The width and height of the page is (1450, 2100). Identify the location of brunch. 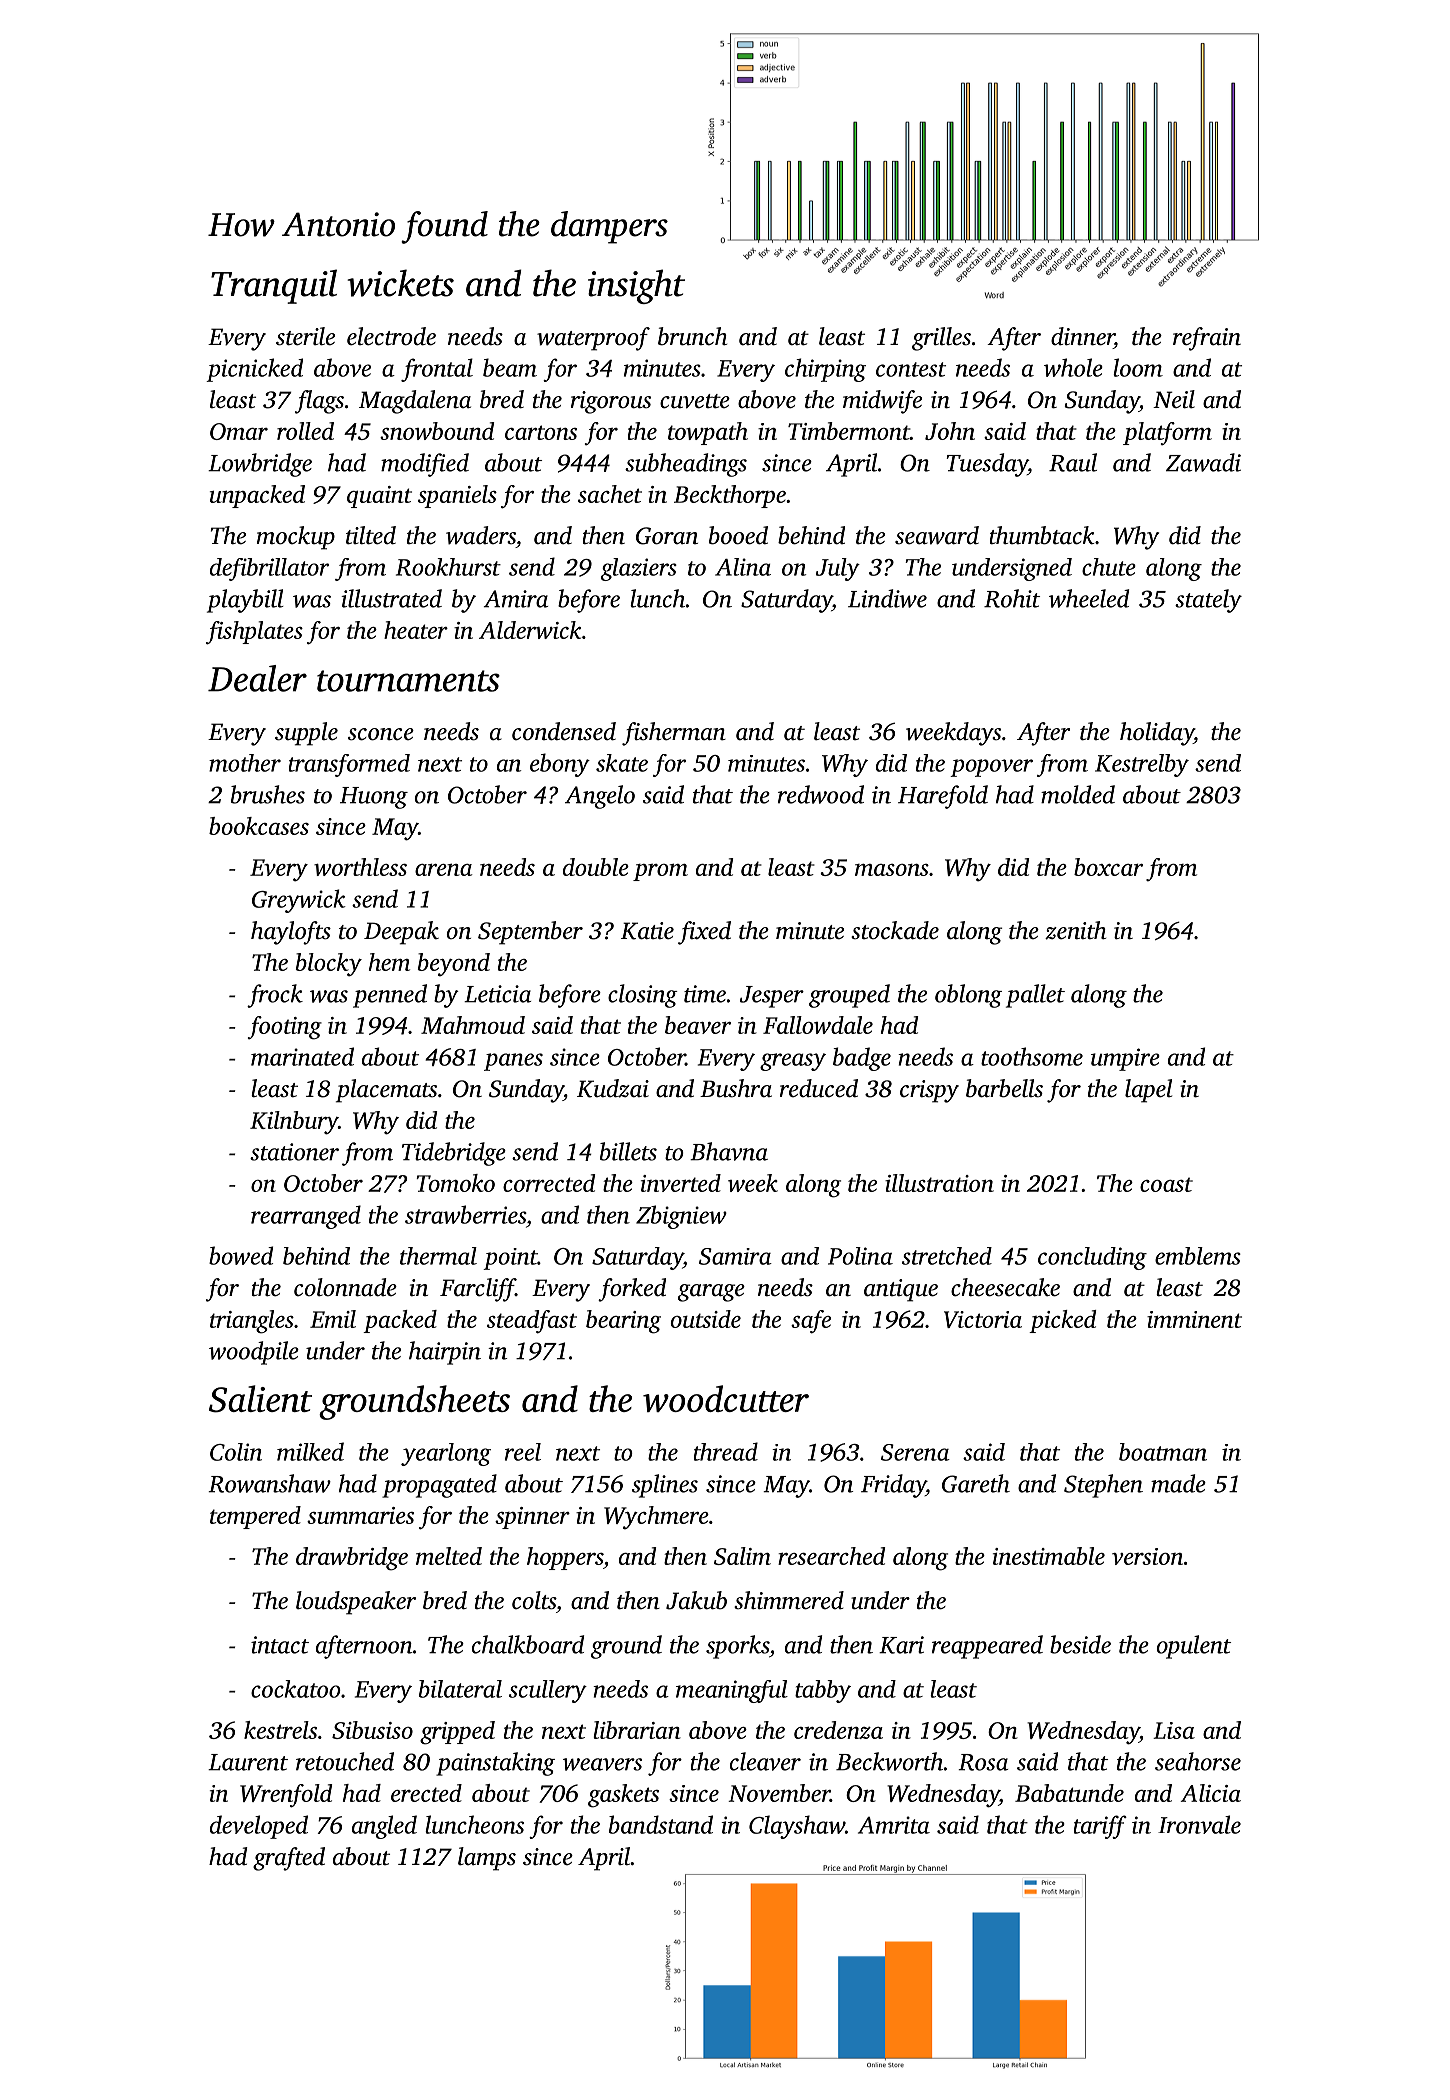
(692, 336).
